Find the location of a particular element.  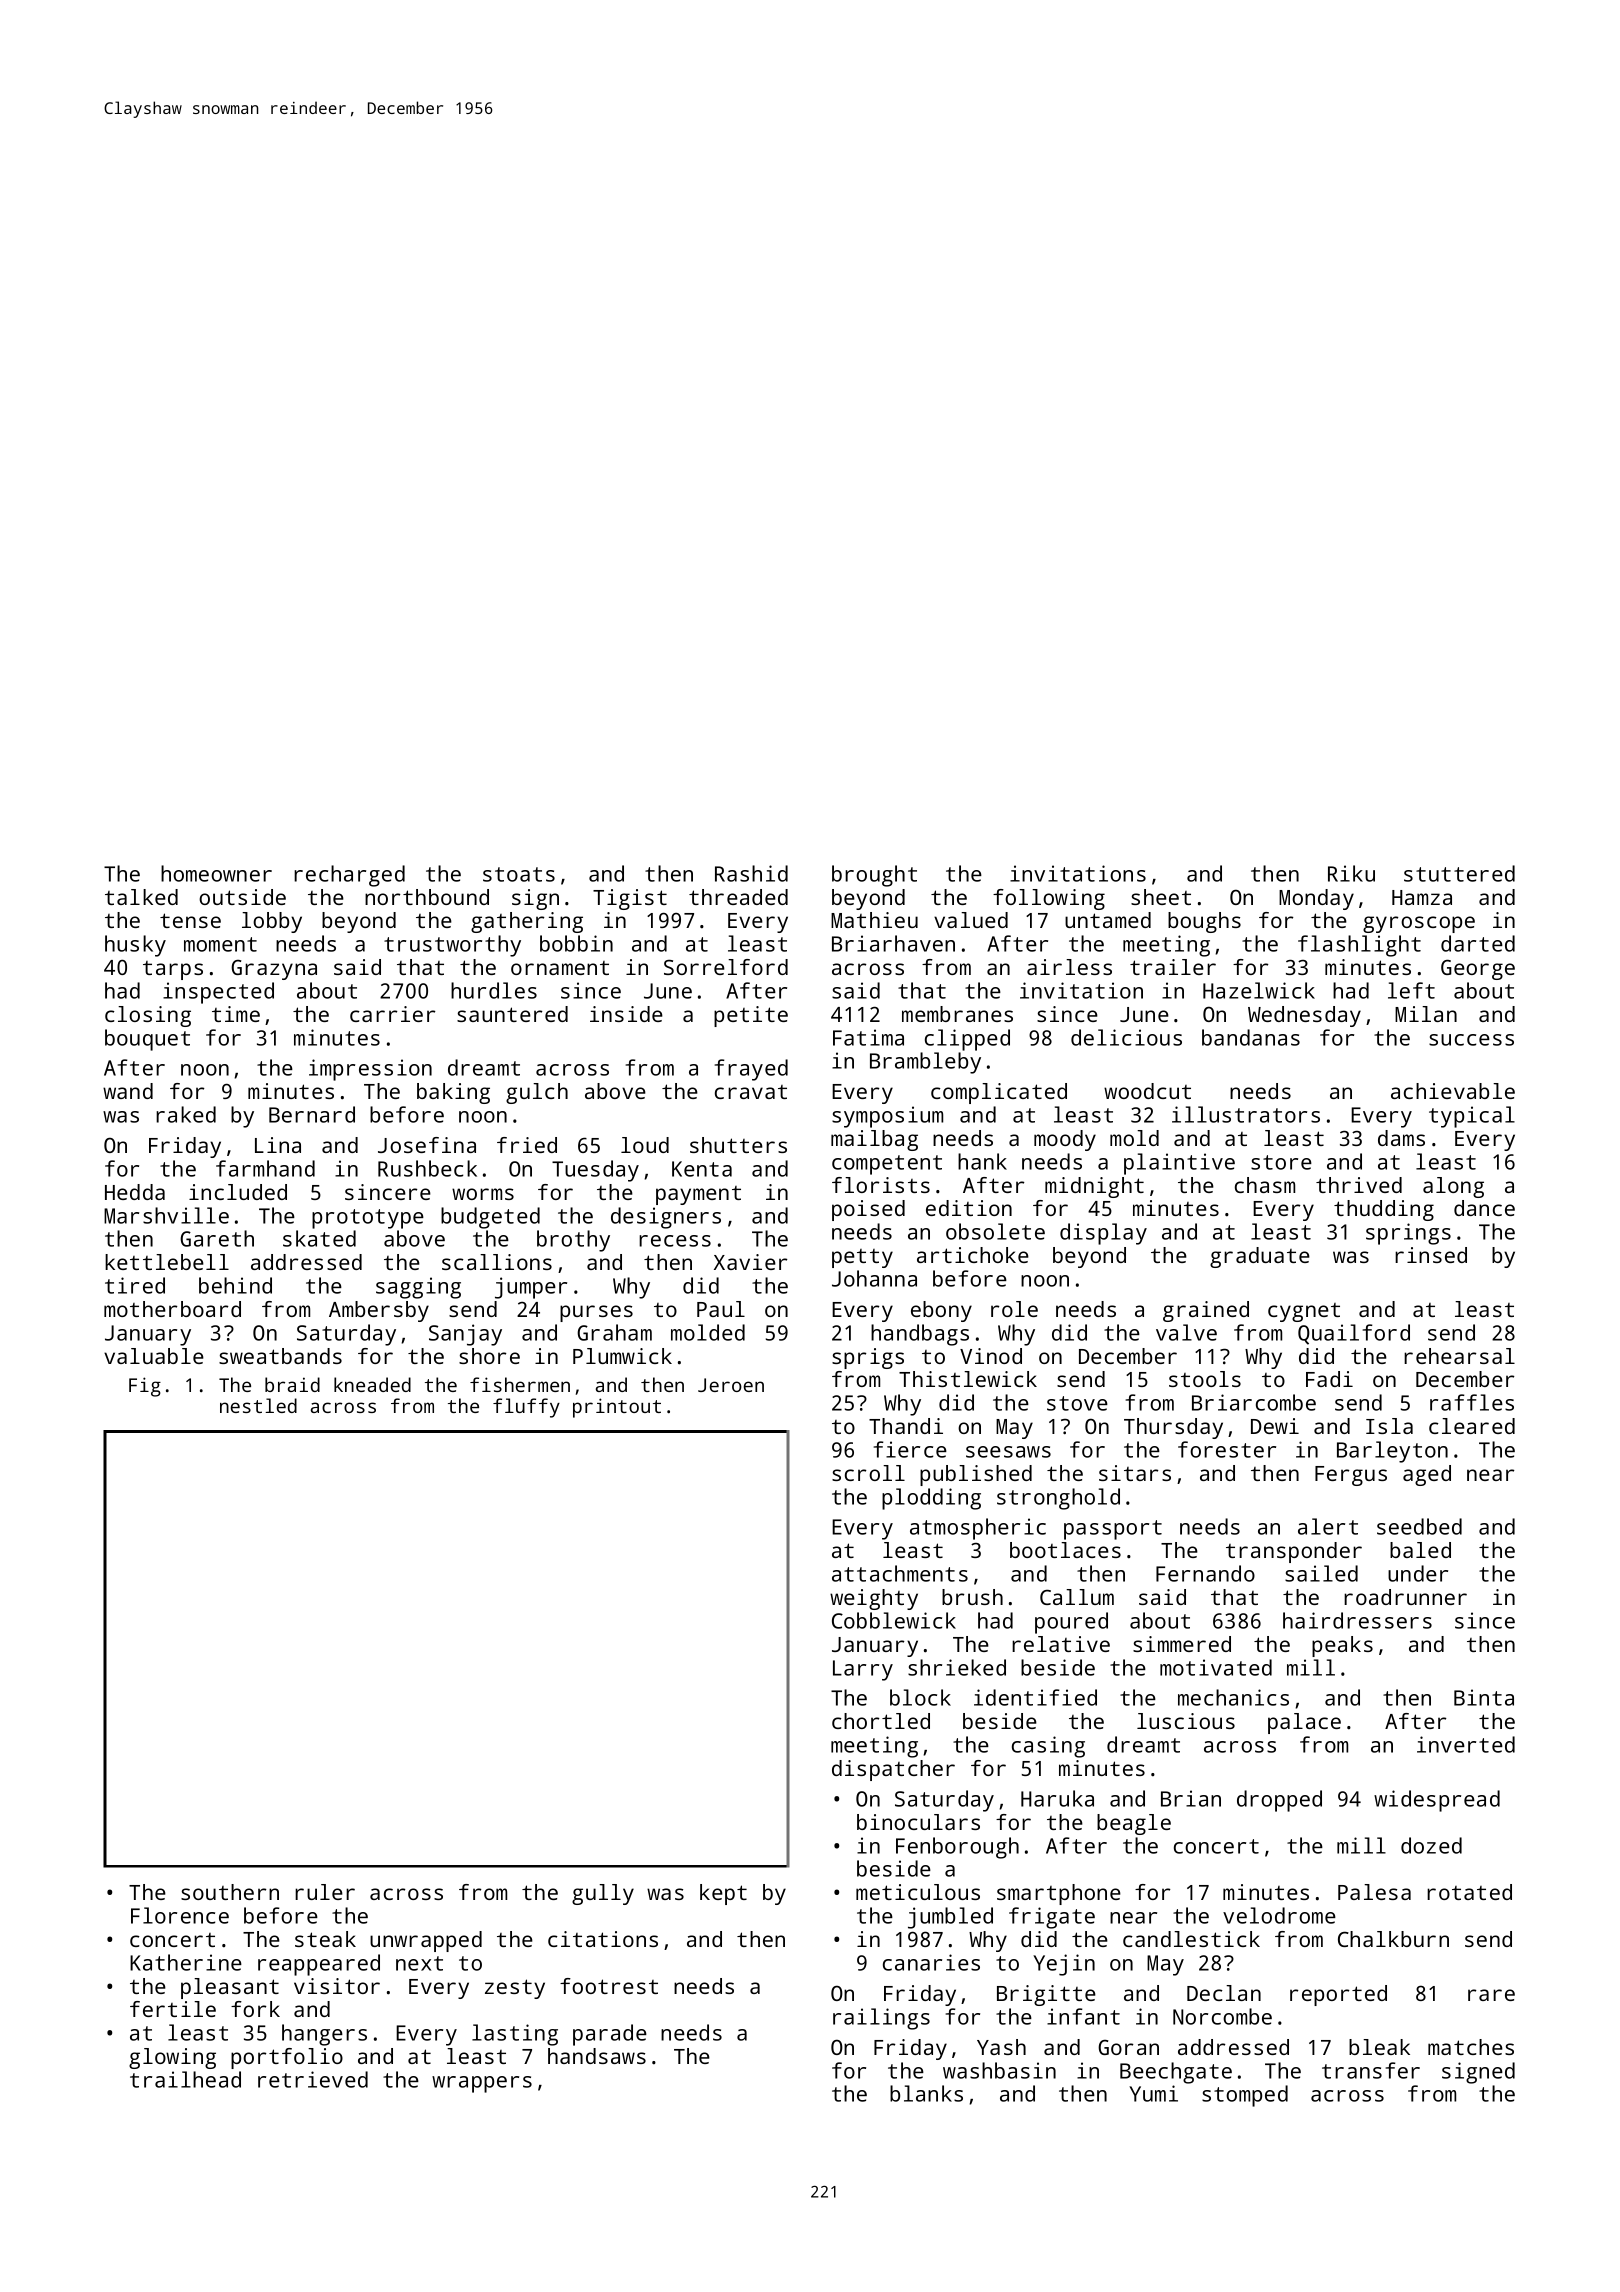

kneaded is located at coordinates (372, 1384).
